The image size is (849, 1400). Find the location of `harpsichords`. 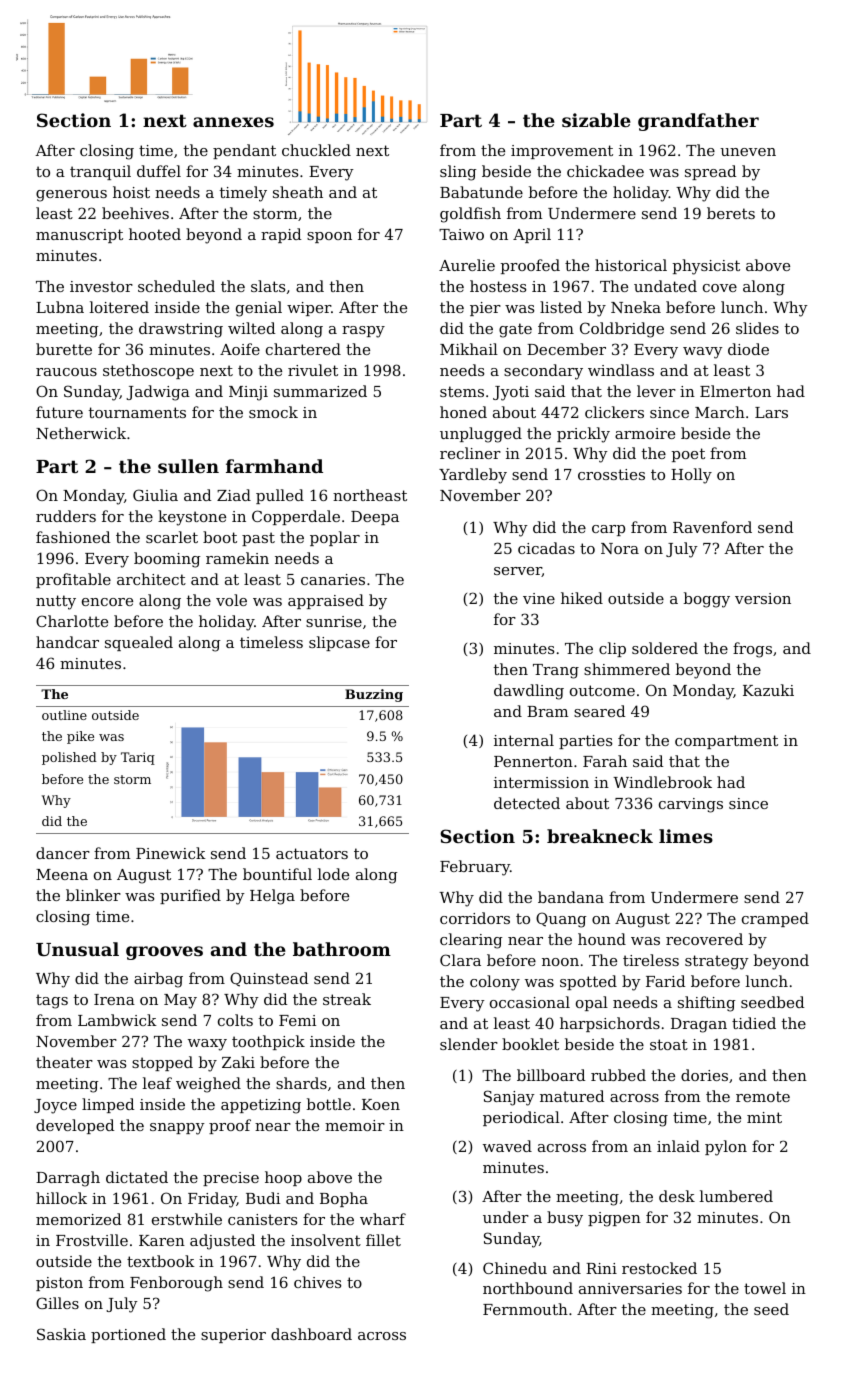

harpsichords is located at coordinates (610, 1024).
